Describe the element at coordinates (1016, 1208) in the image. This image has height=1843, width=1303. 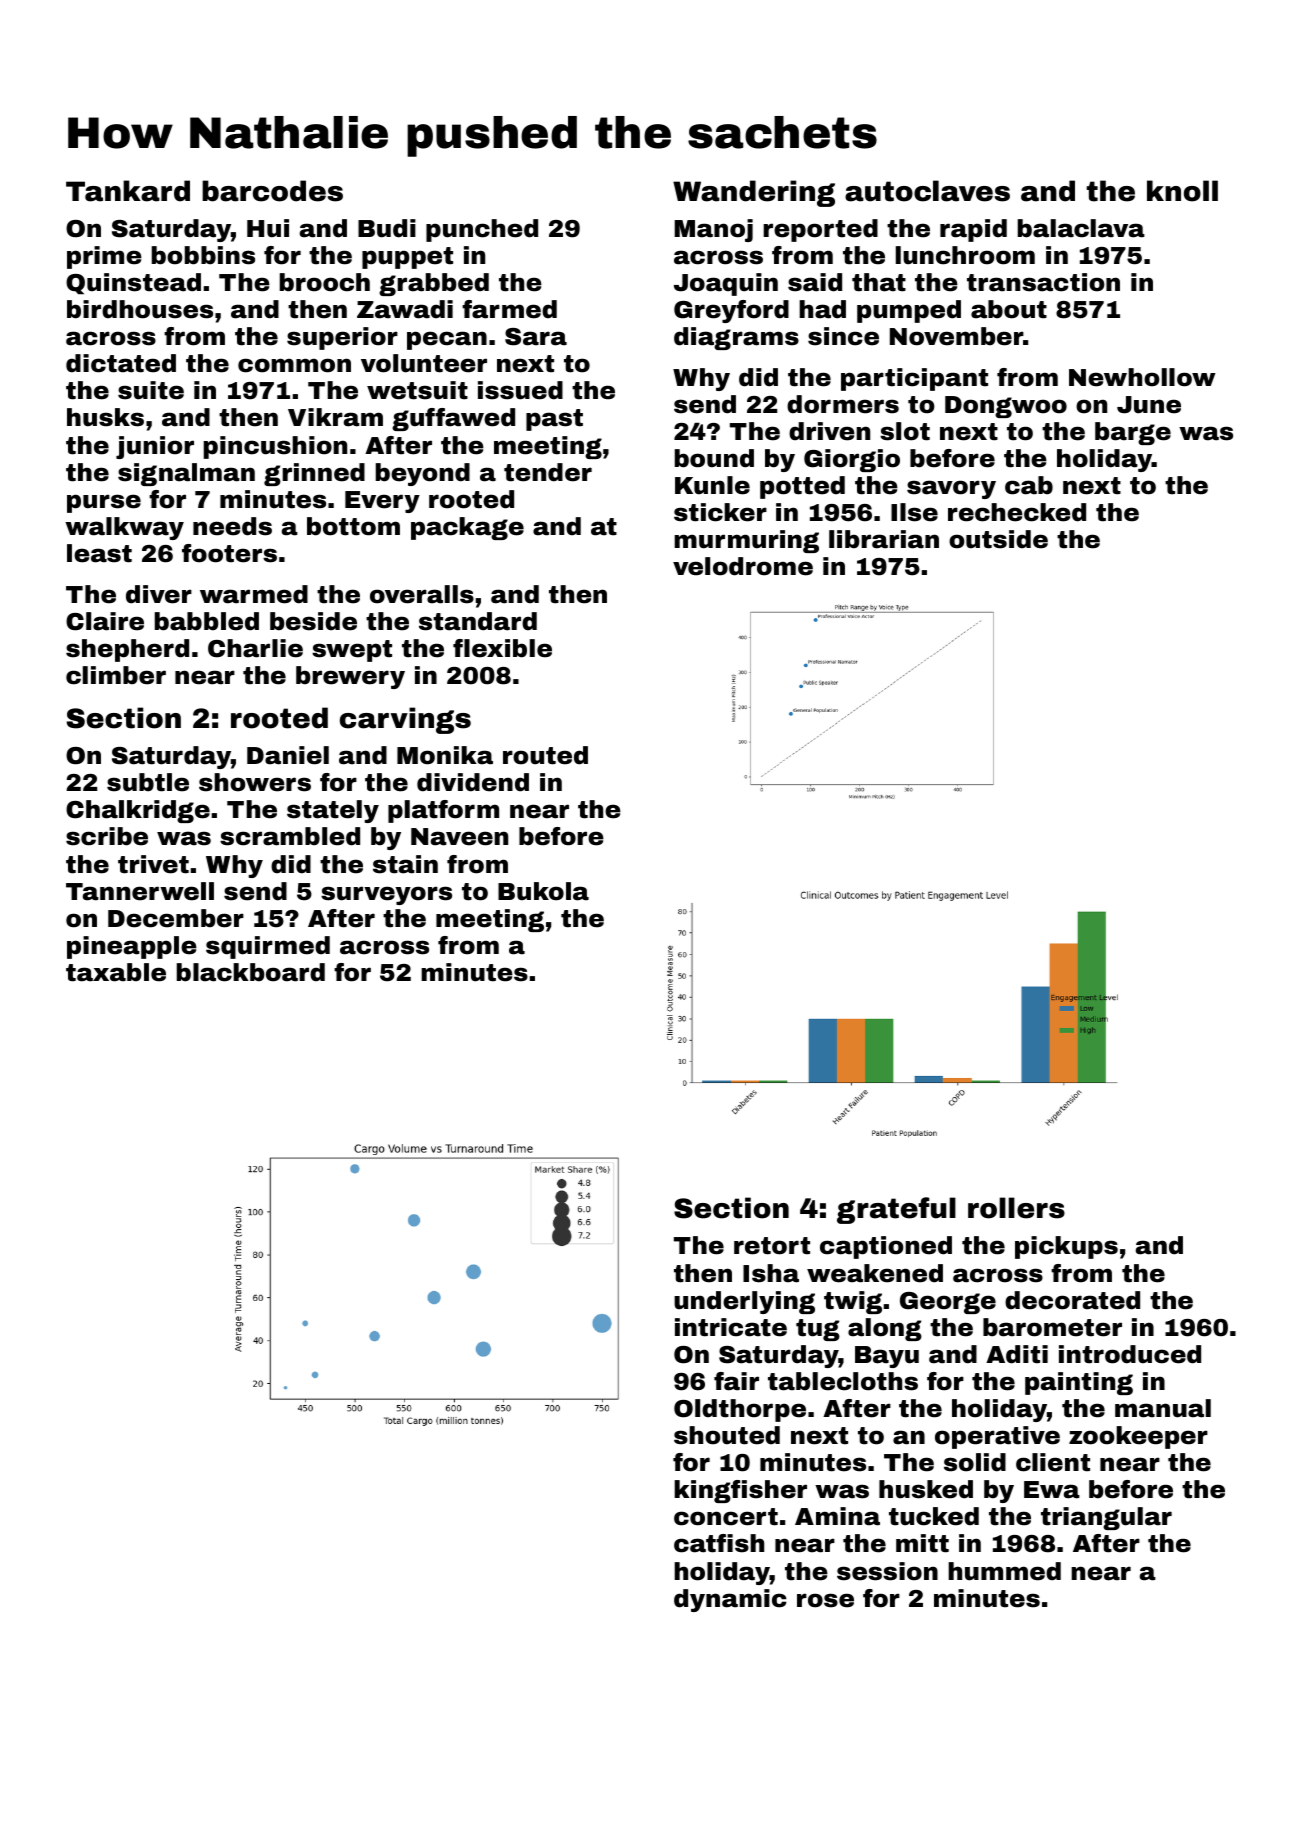
I see `rollers` at that location.
